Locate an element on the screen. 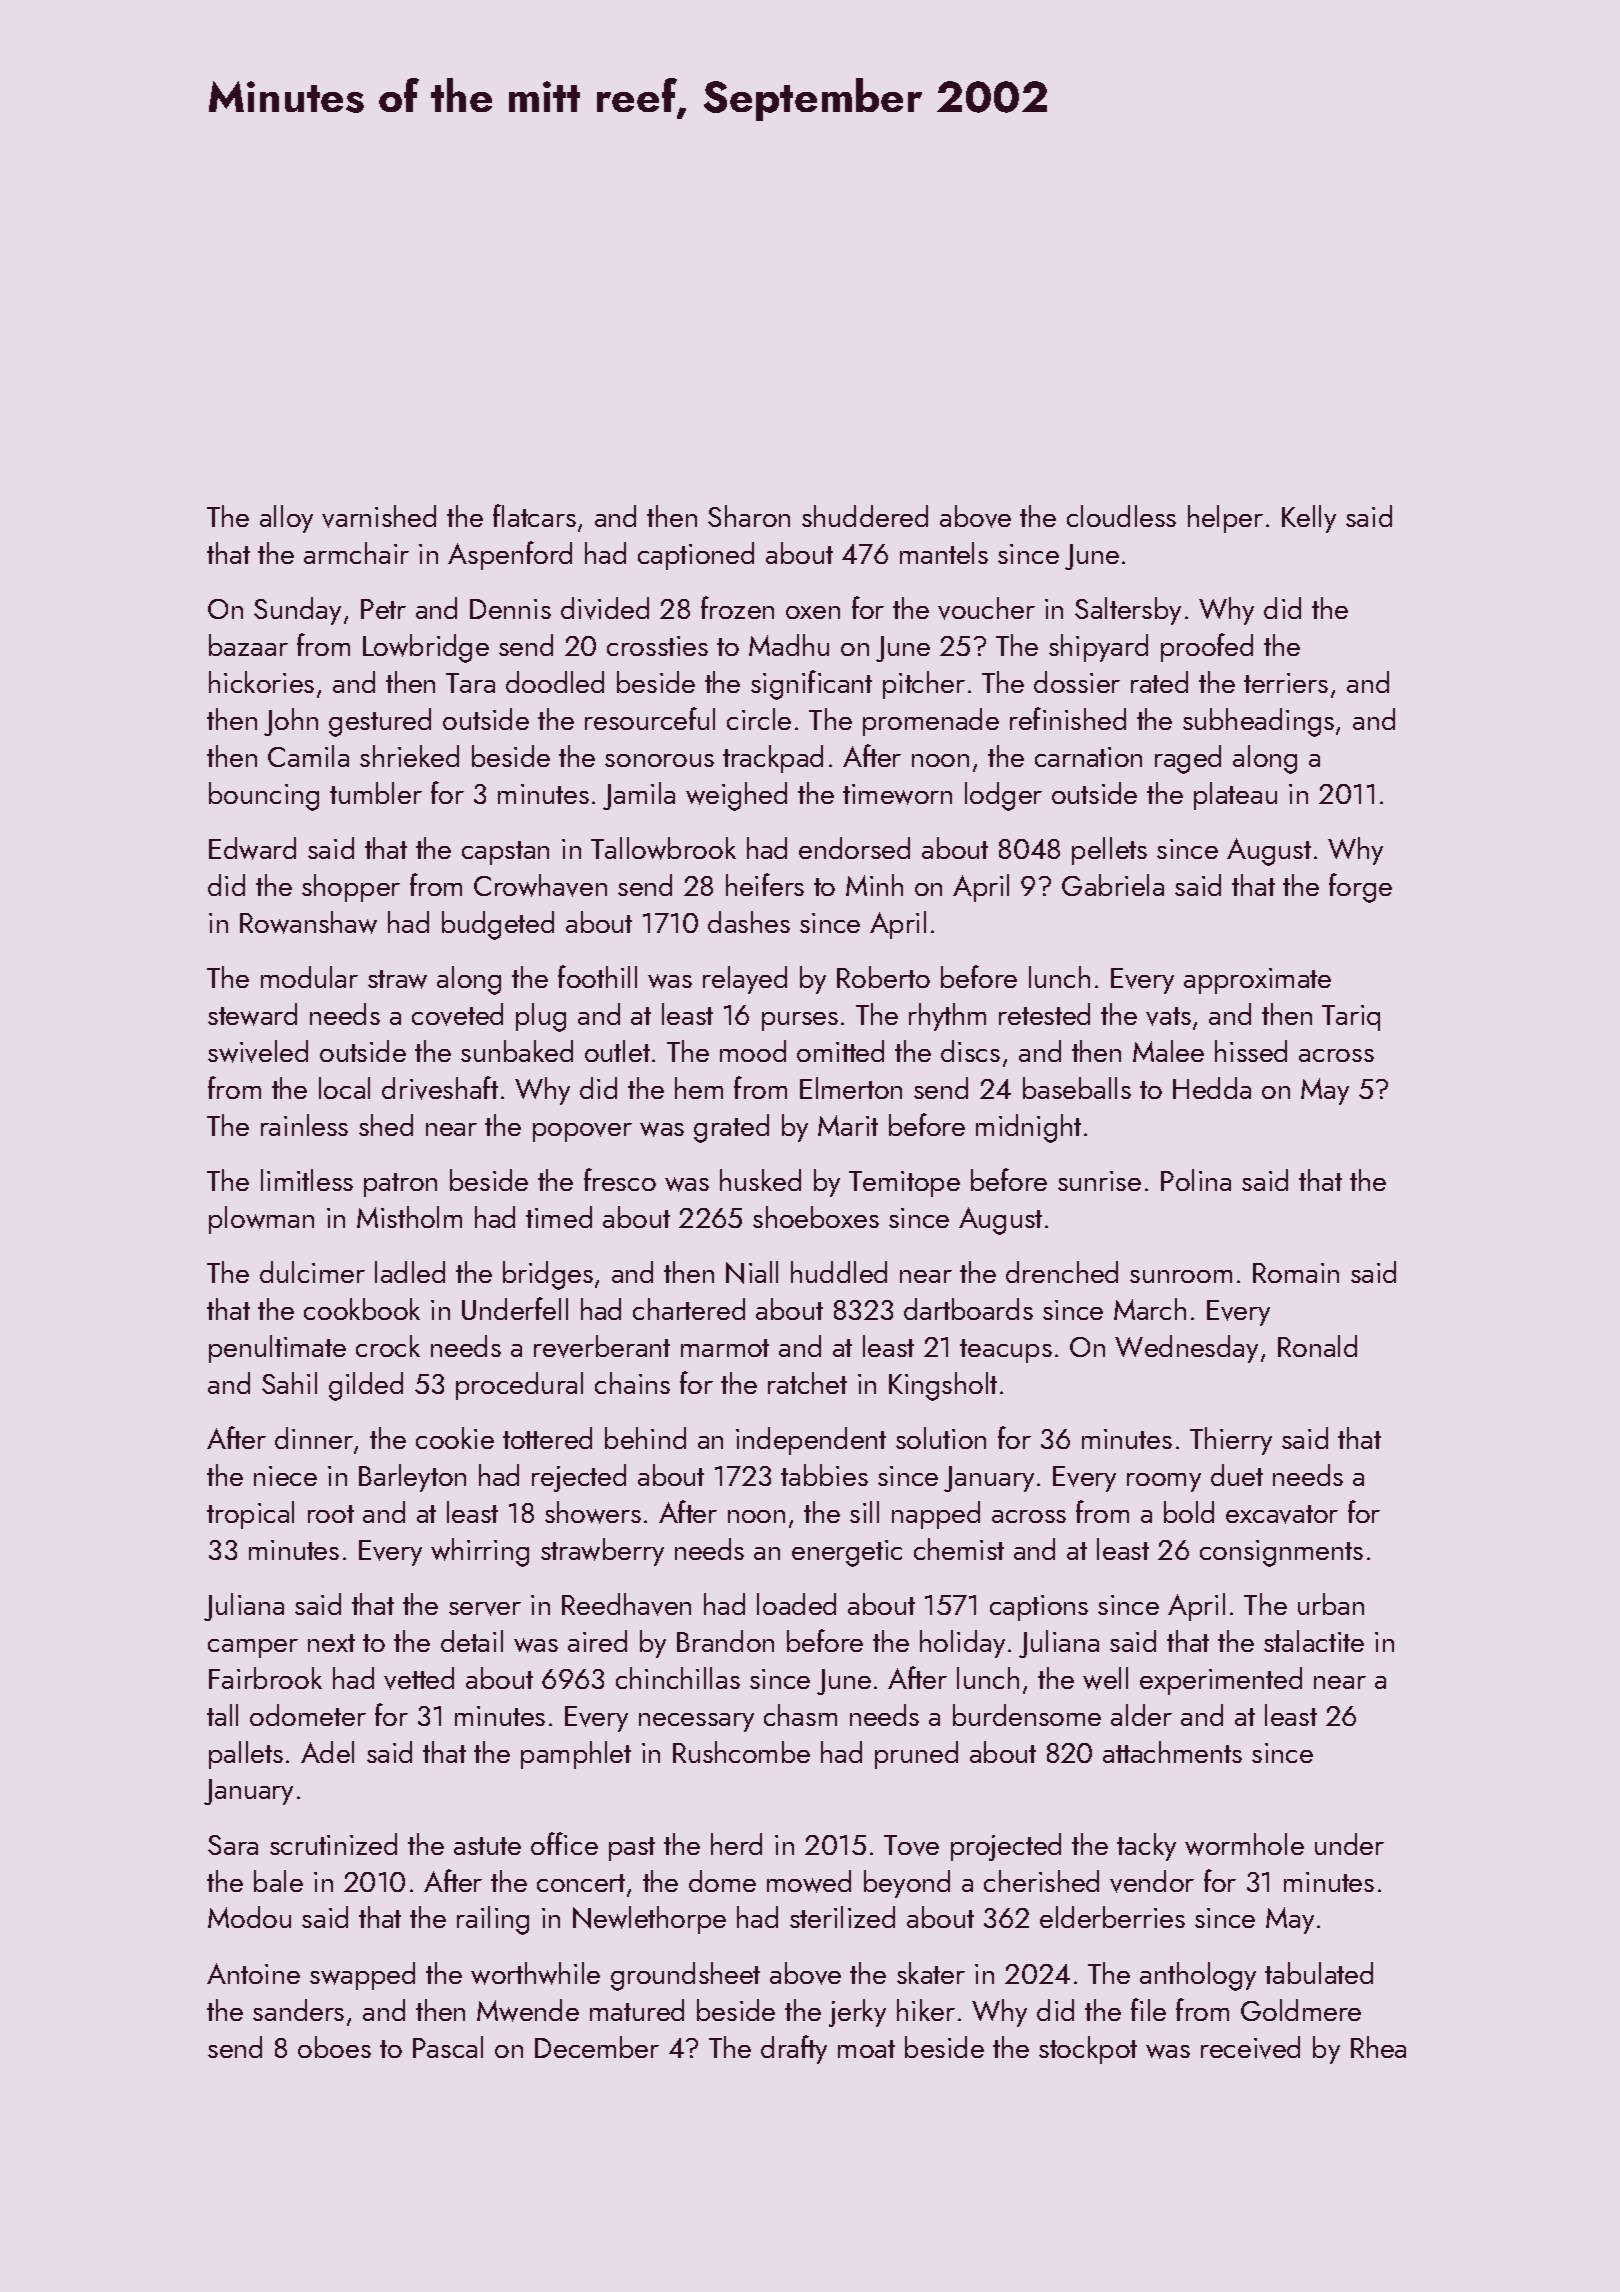 This screenshot has width=1620, height=2292. bridges is located at coordinates (548, 1275).
